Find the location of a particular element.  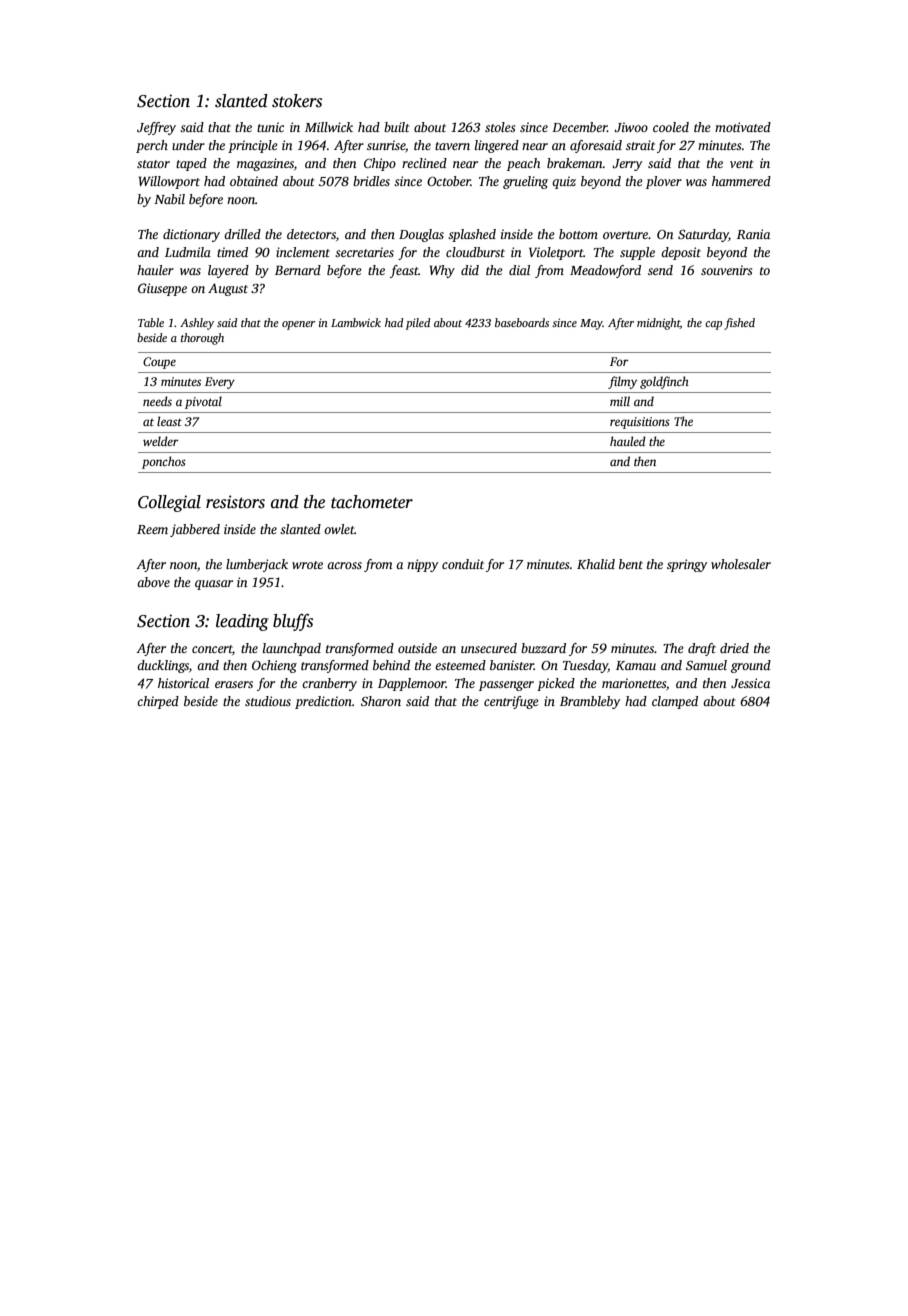

outside is located at coordinates (417, 648).
